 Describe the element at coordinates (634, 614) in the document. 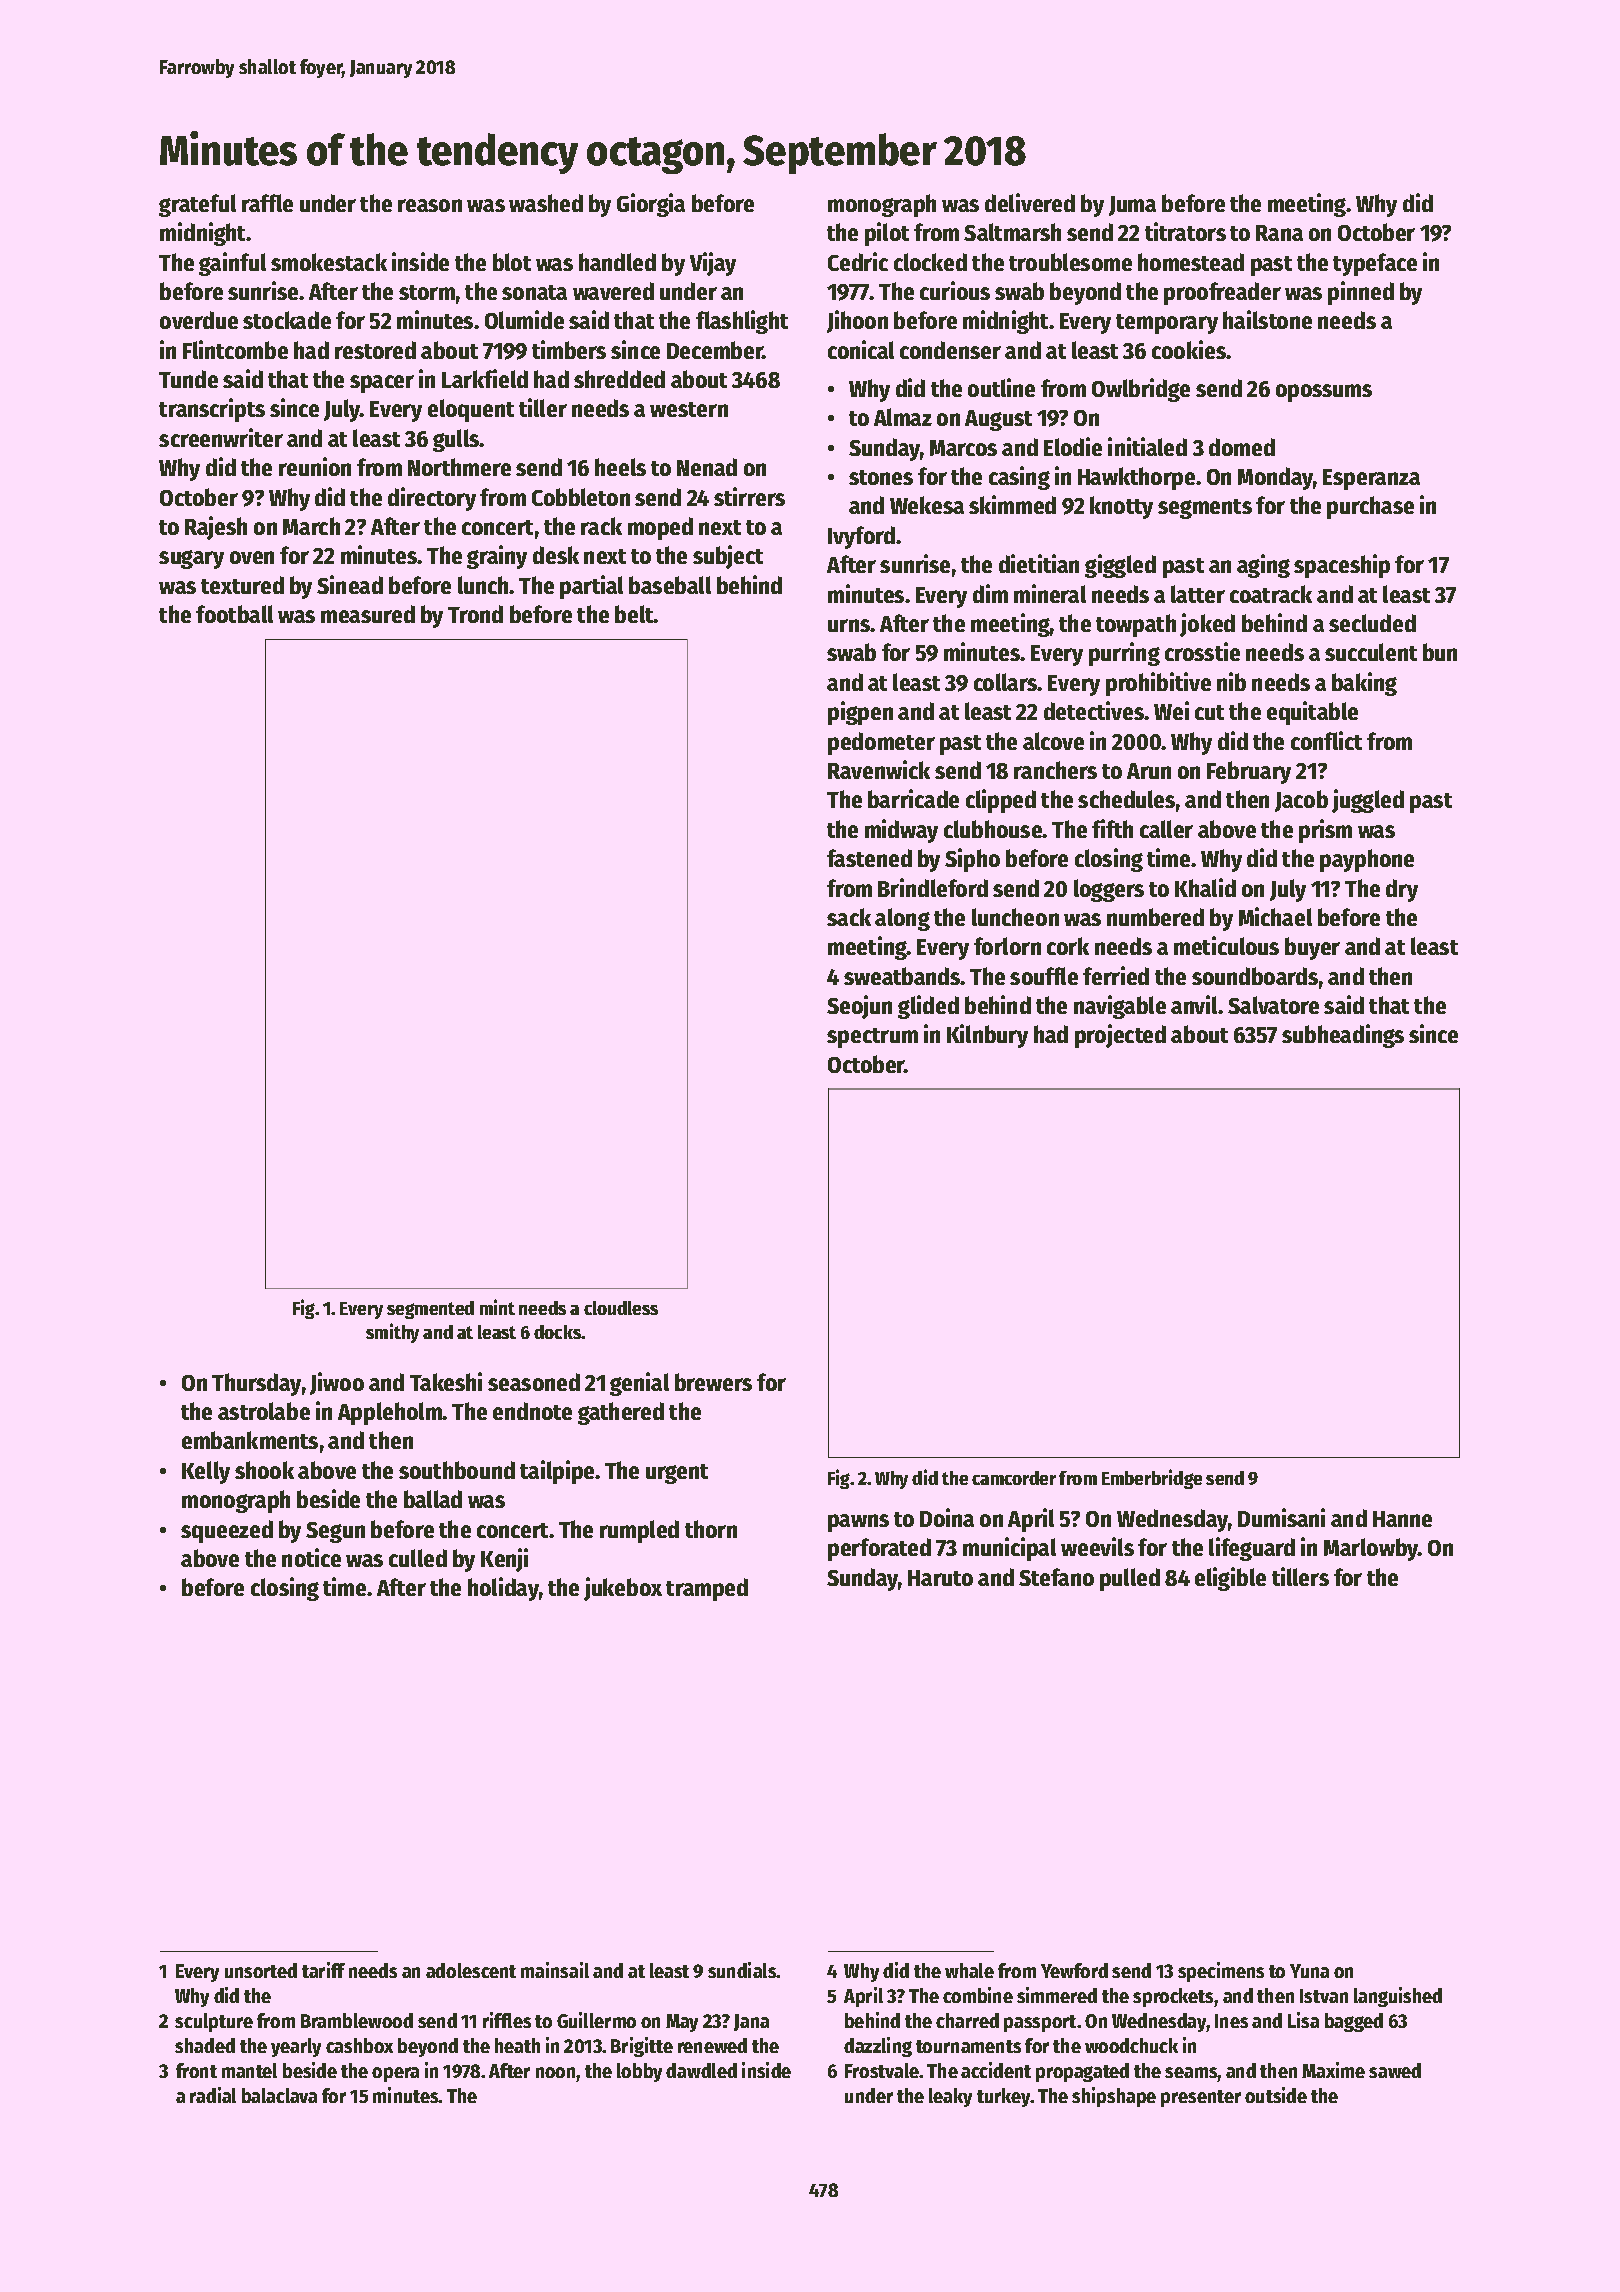

I see `belt` at that location.
